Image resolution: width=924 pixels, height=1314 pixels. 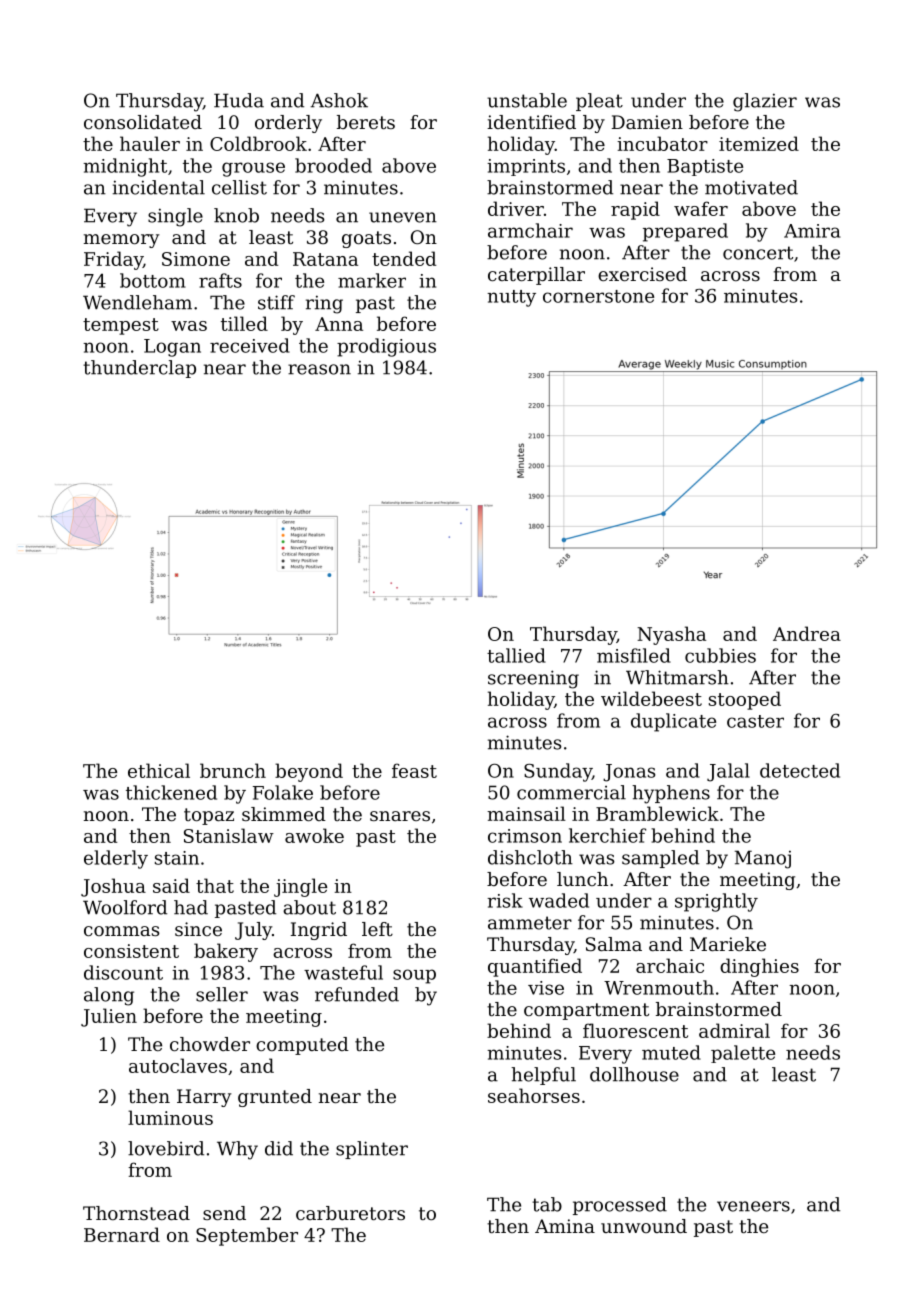 I want to click on detected, so click(x=800, y=770).
